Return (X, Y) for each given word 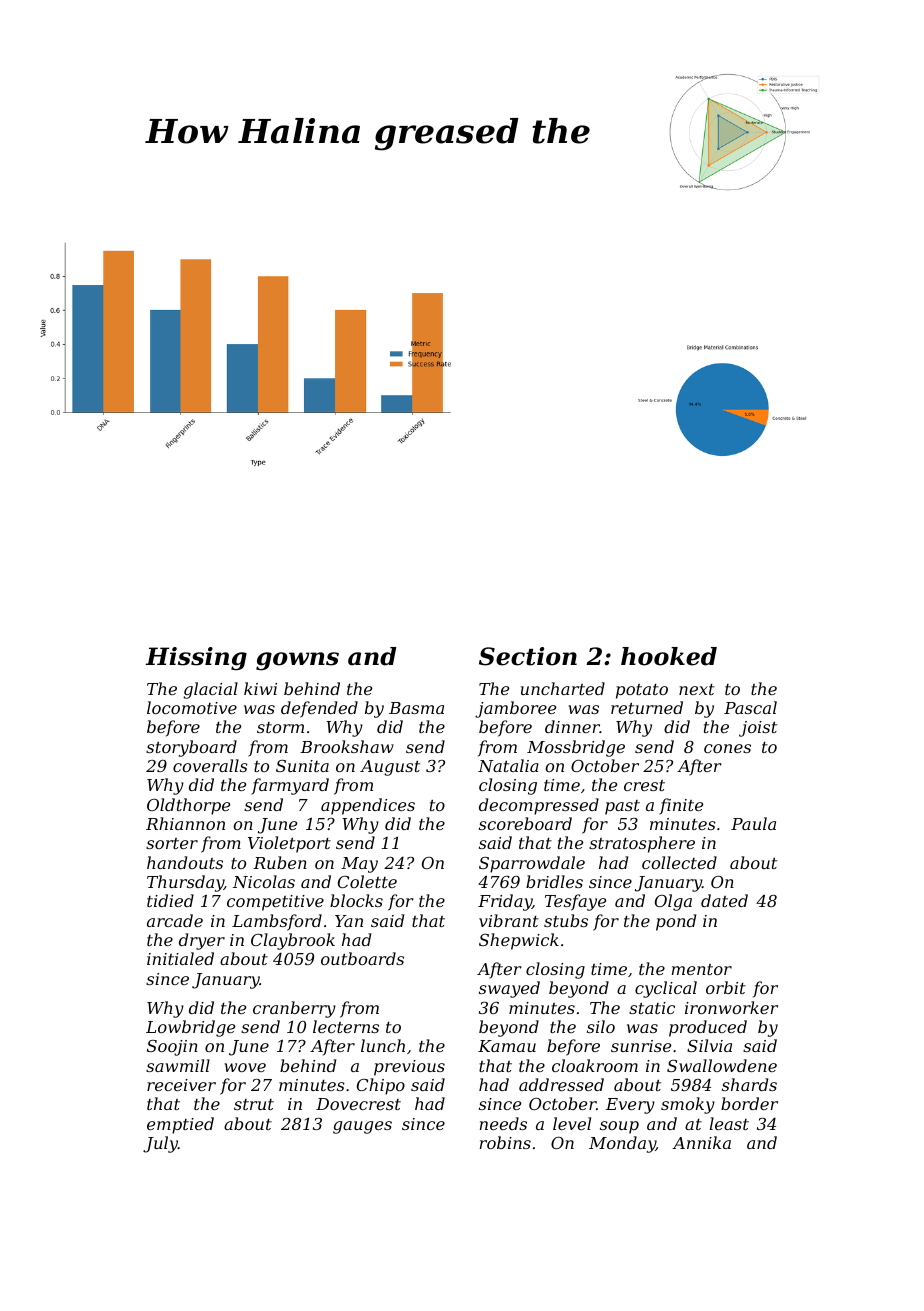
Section (528, 656)
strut (254, 1104)
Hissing (196, 659)
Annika (701, 1142)
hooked (669, 656)
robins (505, 1142)
